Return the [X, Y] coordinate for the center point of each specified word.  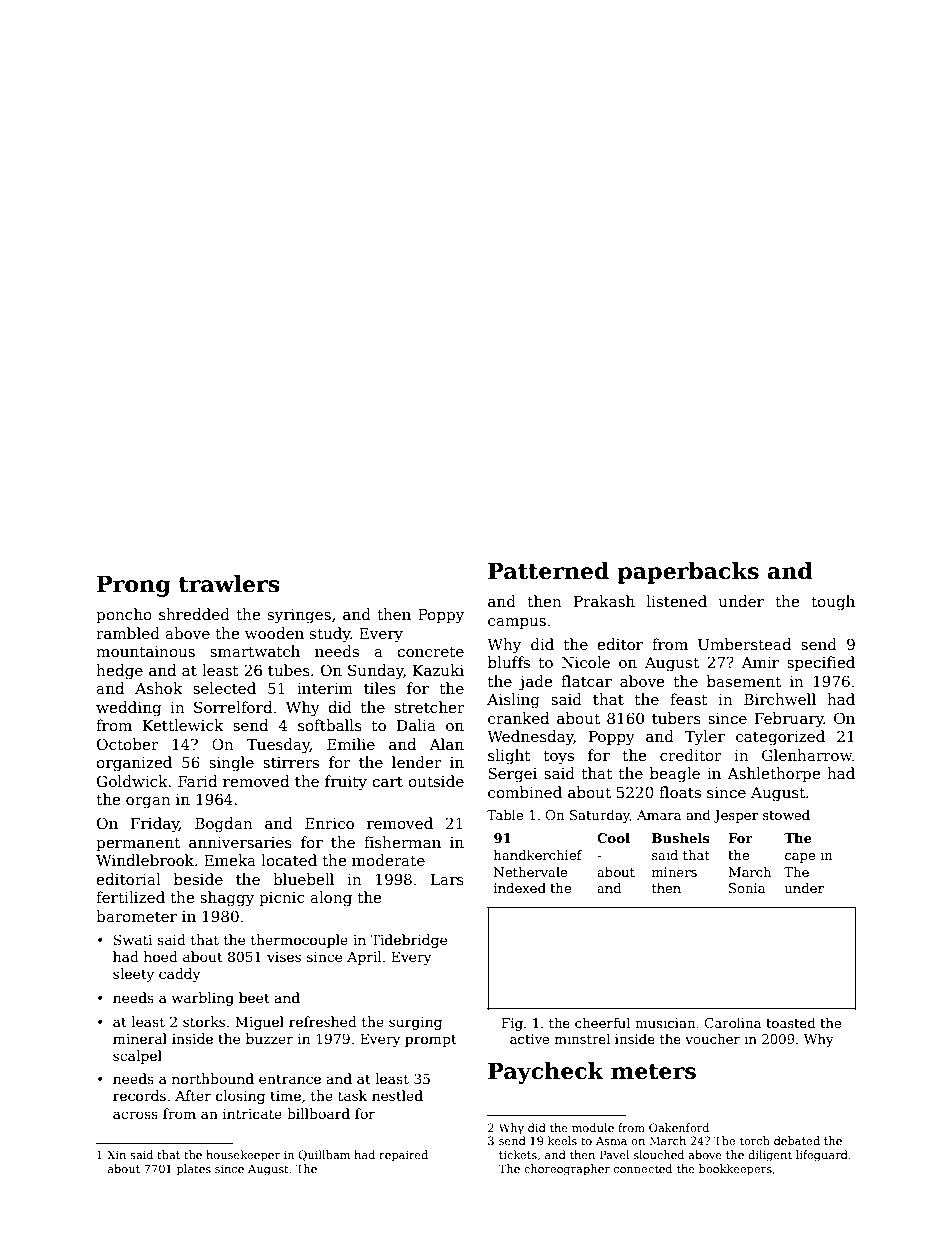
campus [517, 623]
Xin [116, 1154]
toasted [791, 1022]
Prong [134, 586]
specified [821, 663]
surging [415, 1023]
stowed [786, 814]
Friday [155, 825]
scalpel [137, 1057]
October [128, 744]
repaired [403, 1156]
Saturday [600, 816]
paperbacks [688, 573]
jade [535, 683]
